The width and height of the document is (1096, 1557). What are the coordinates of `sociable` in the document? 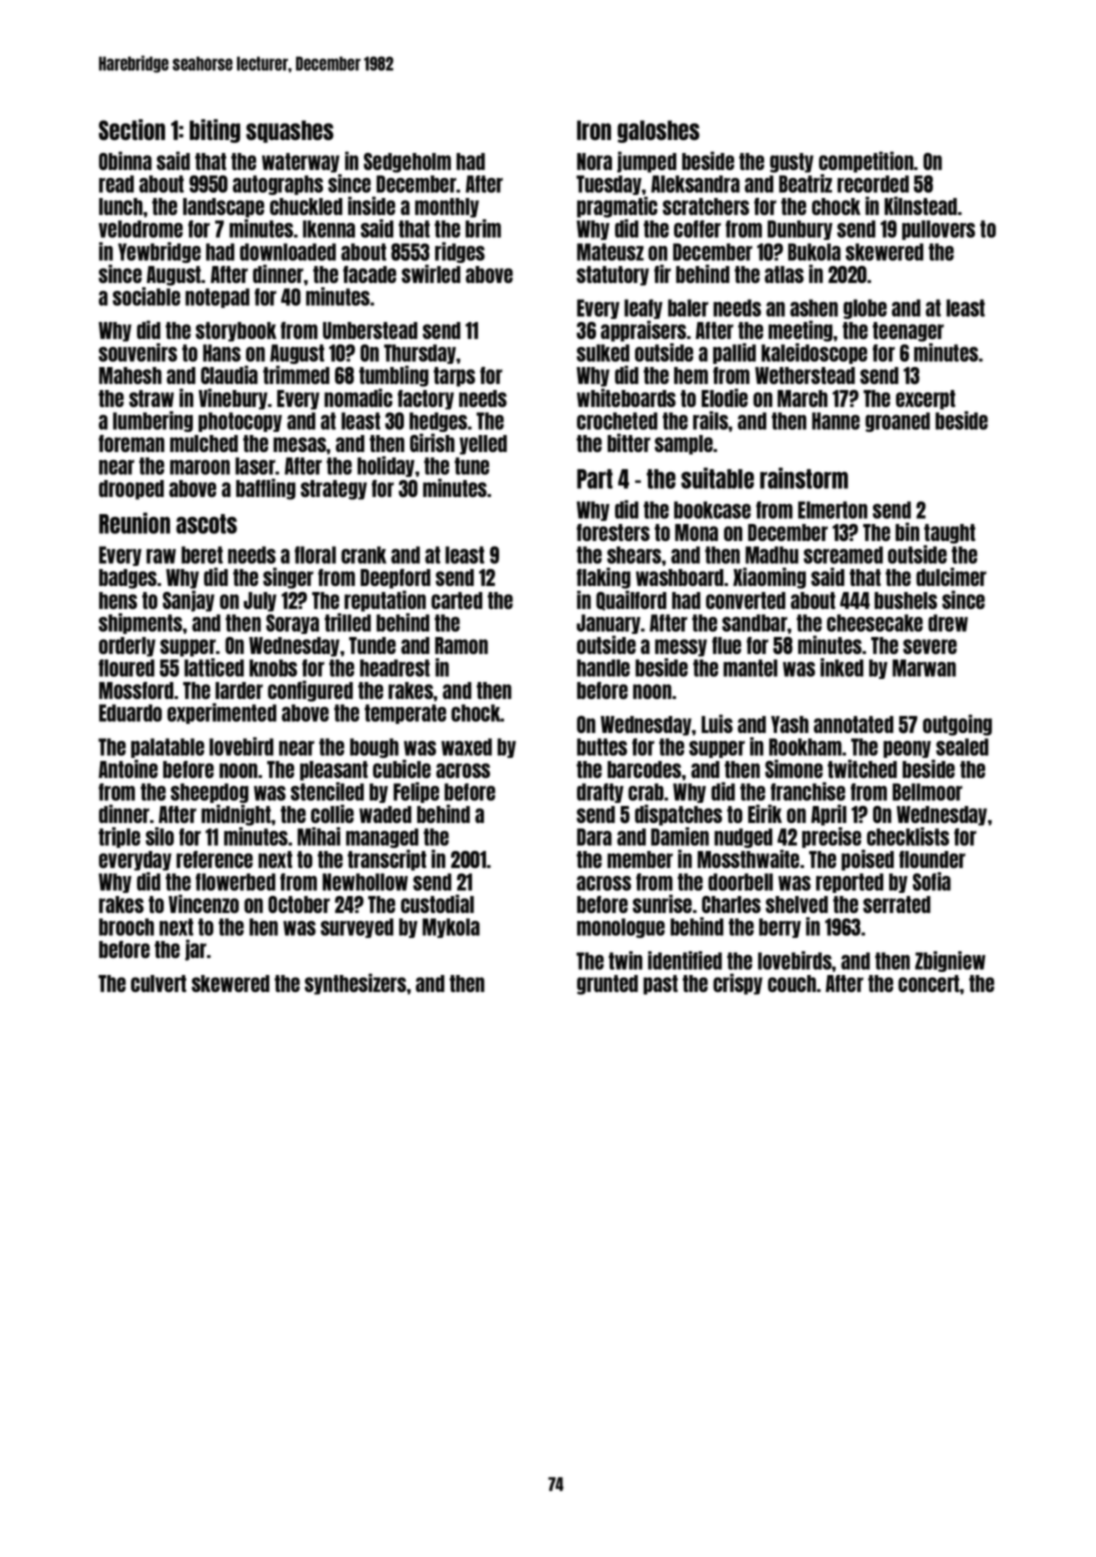 It's located at (146, 296).
